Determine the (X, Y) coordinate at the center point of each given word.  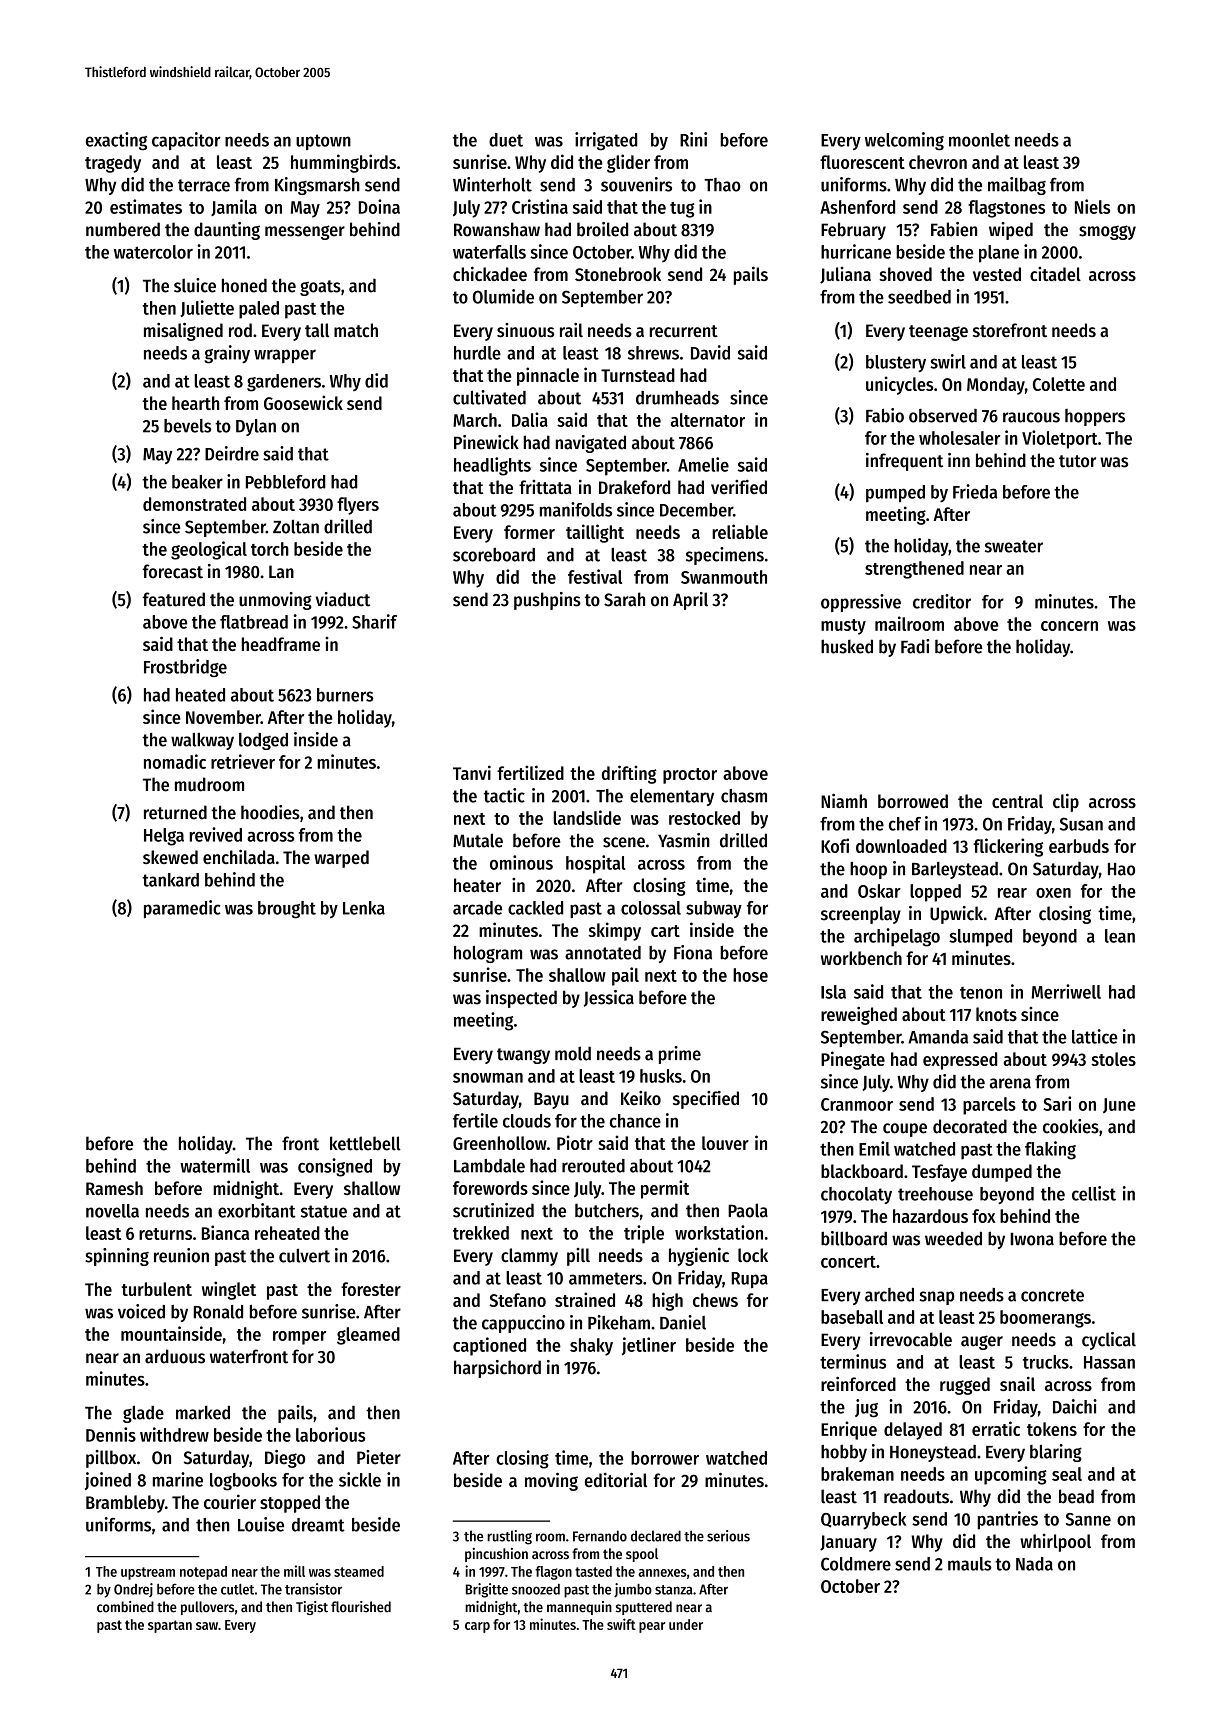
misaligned (183, 332)
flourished (361, 1607)
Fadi (915, 646)
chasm (744, 796)
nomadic (175, 761)
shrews (653, 353)
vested (997, 274)
